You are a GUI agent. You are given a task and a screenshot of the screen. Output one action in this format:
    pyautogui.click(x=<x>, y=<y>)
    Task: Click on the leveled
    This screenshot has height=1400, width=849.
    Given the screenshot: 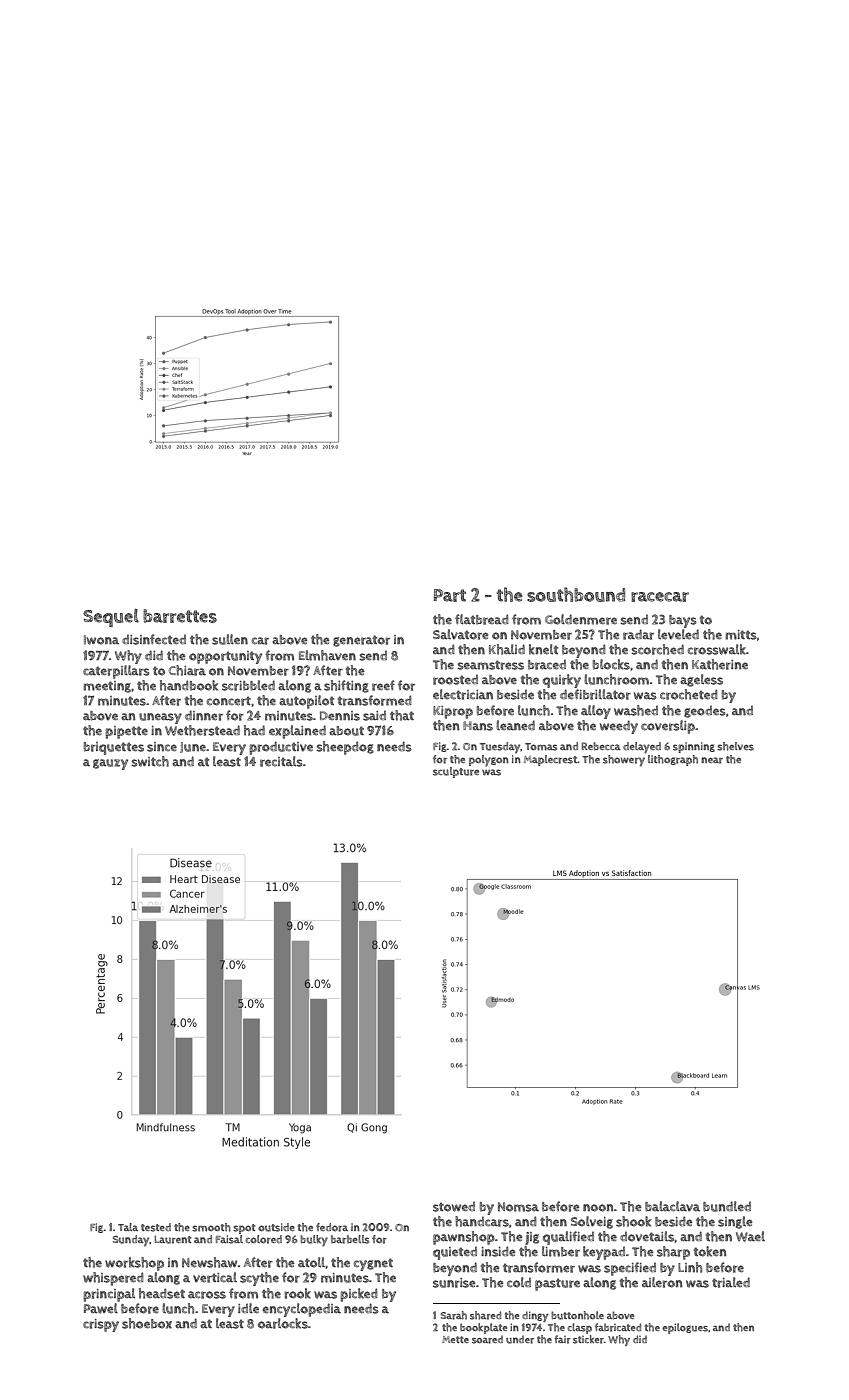 What is the action you would take?
    pyautogui.click(x=678, y=634)
